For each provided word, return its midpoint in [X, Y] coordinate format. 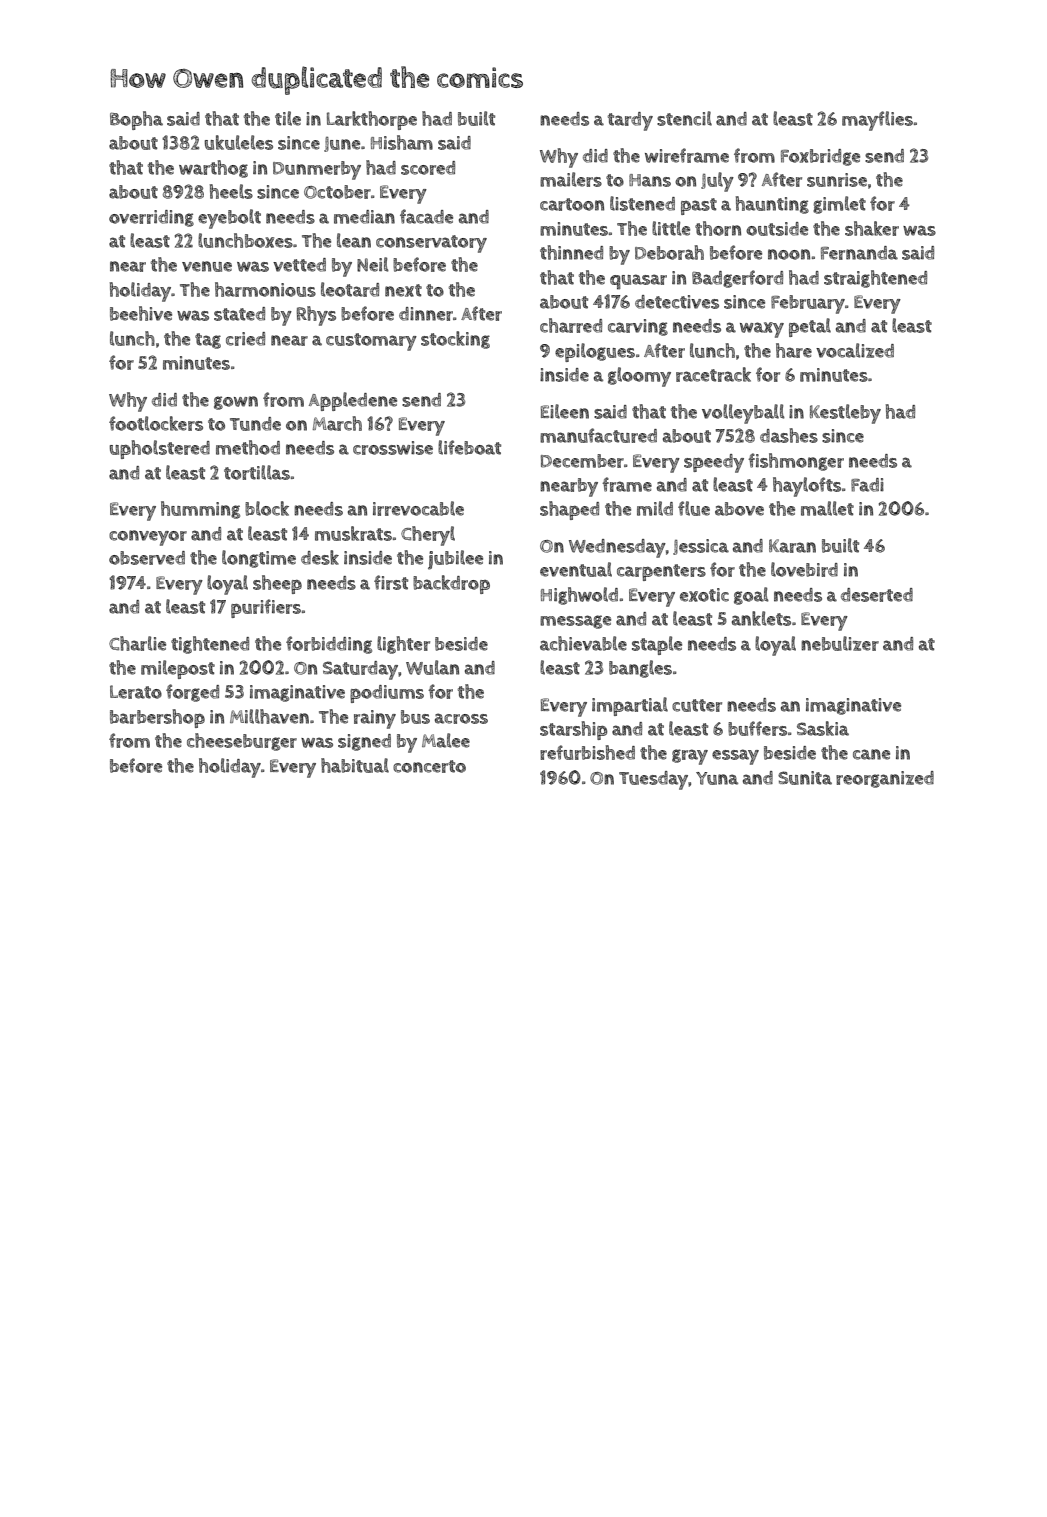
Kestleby [845, 414]
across [461, 718]
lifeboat [469, 447]
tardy [630, 121]
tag [208, 341]
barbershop [157, 718]
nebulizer [840, 643]
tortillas [257, 472]
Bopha [136, 120]
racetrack [713, 374]
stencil [684, 118]
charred [571, 325]
